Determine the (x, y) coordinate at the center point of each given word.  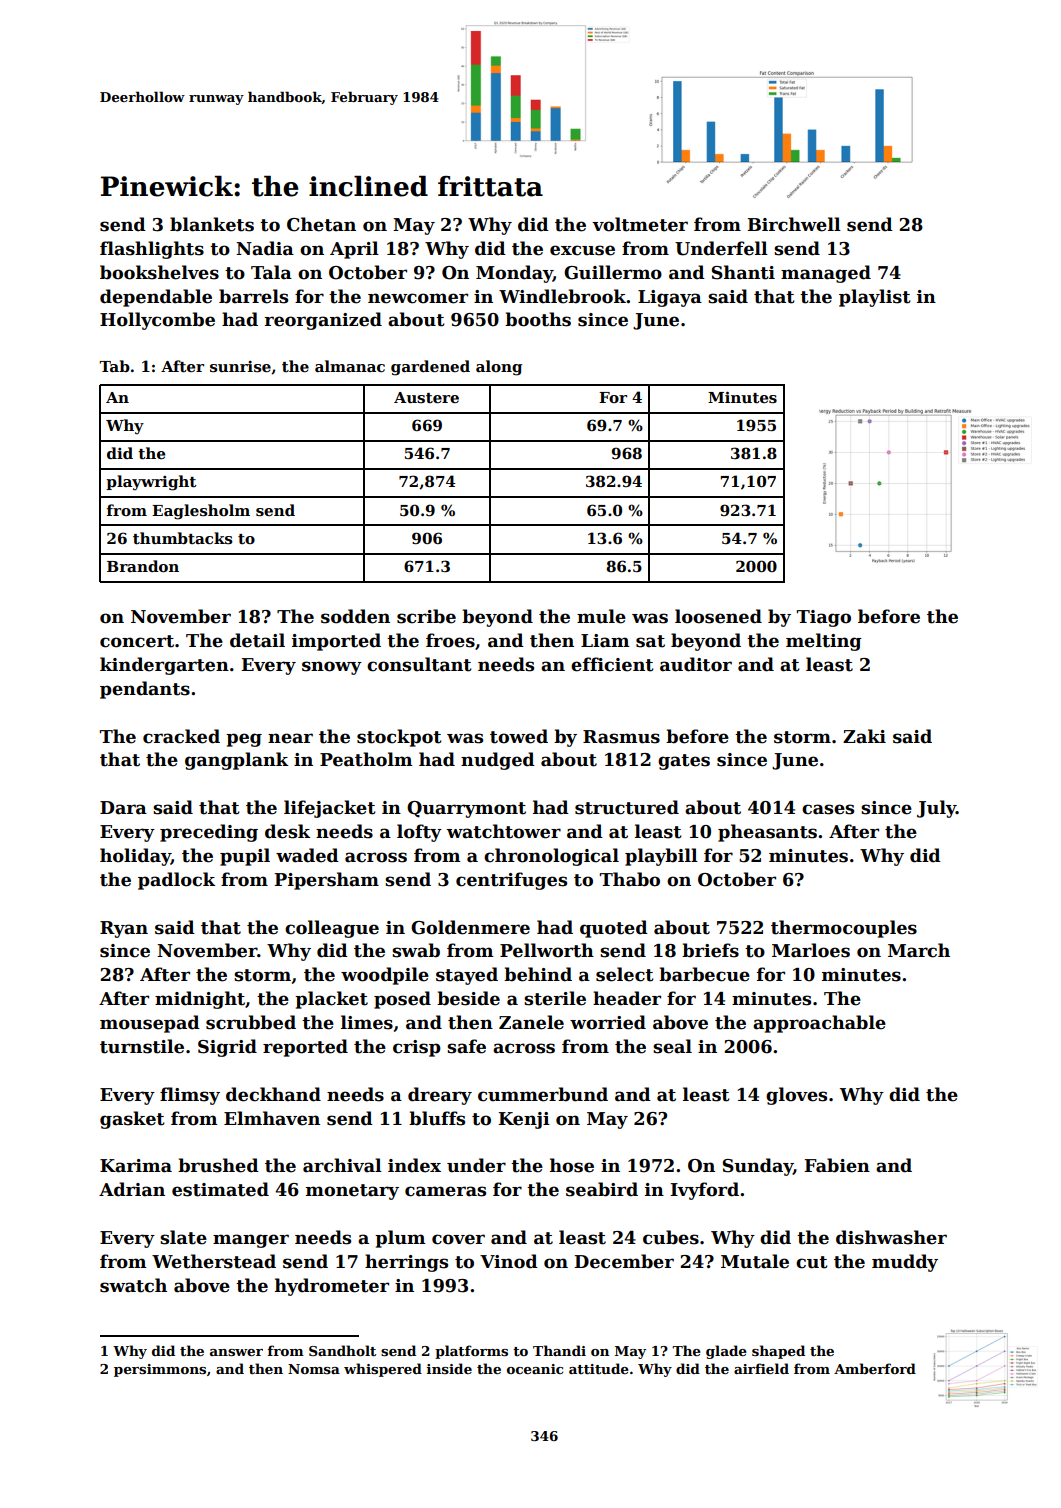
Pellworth (547, 950)
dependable (156, 298)
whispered (383, 1370)
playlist (875, 298)
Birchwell (794, 224)
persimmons (160, 1370)
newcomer (418, 298)
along (499, 368)
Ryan (124, 929)
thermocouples (844, 929)
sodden (355, 616)
